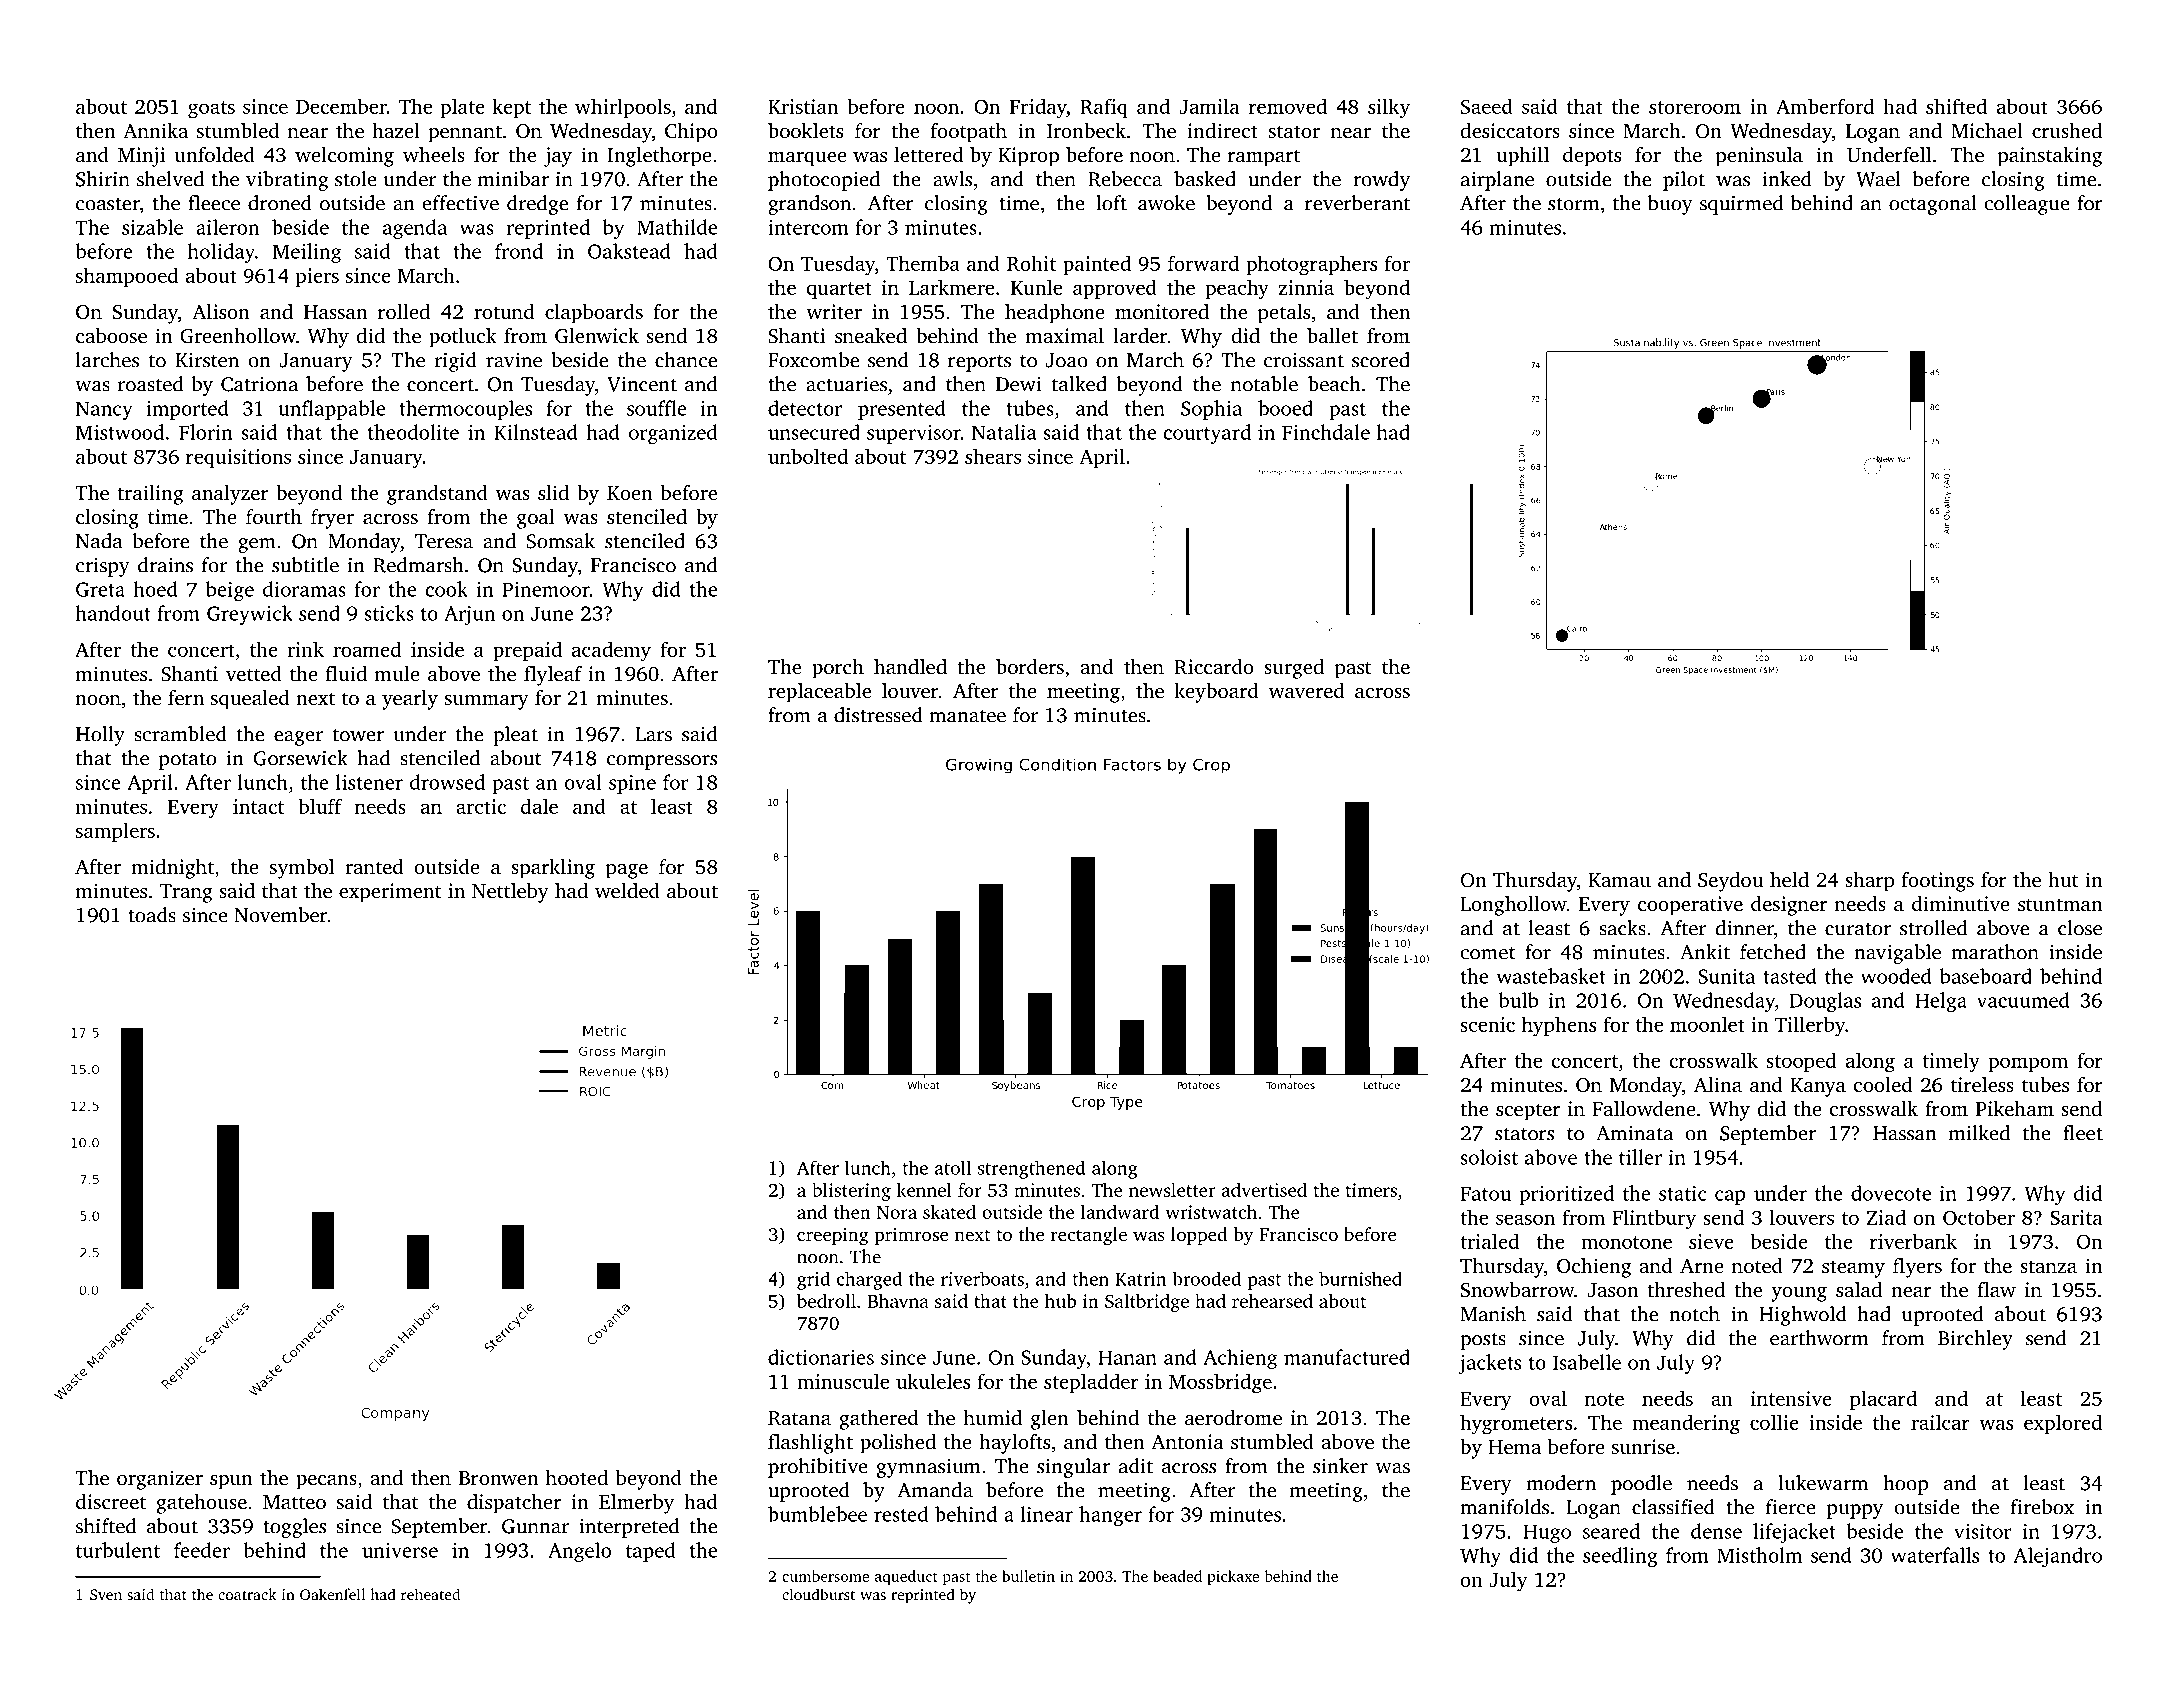  What do you see at coordinates (898, 1301) in the screenshot?
I see `Bhavna` at bounding box center [898, 1301].
